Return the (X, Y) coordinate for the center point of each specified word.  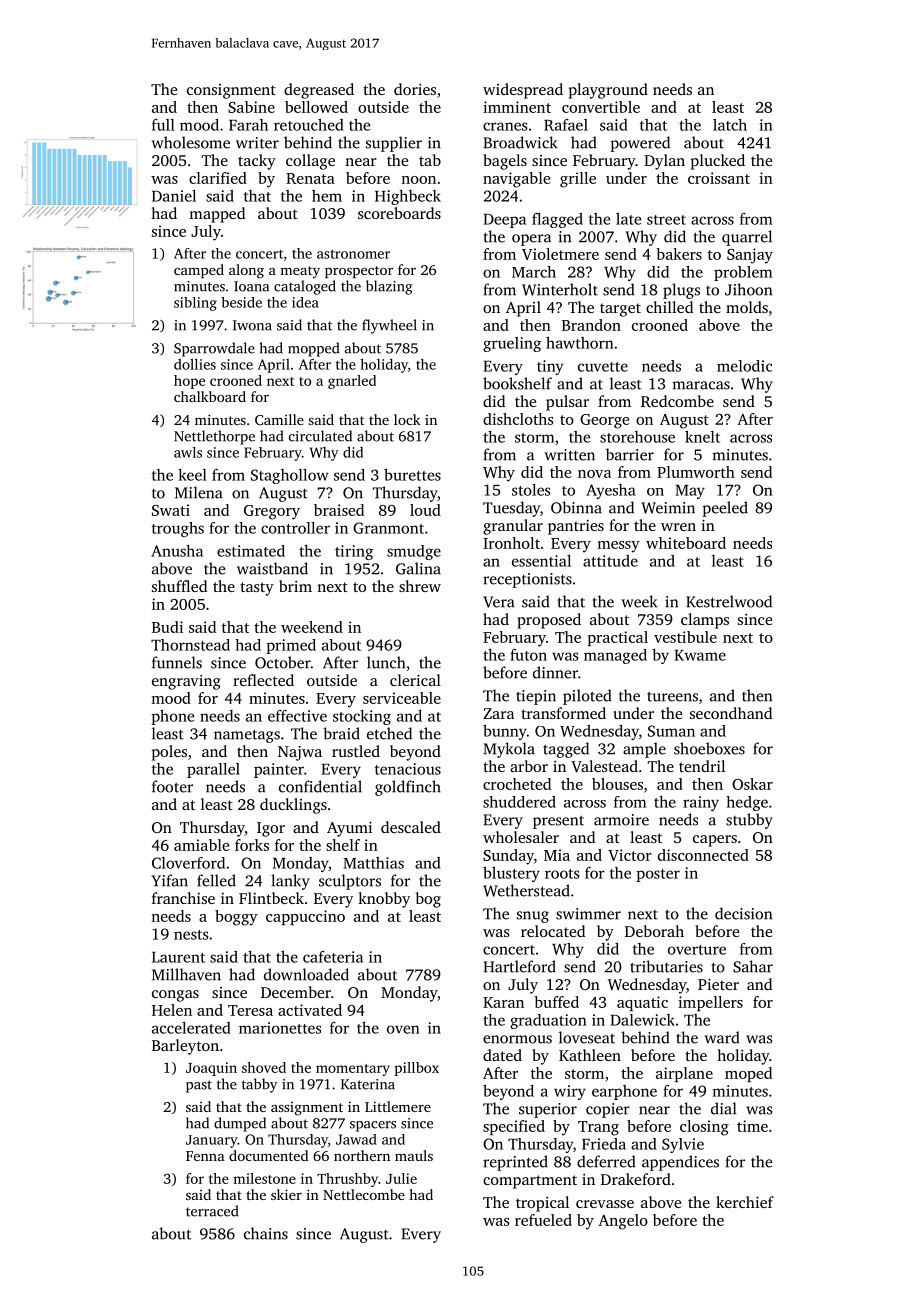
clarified (218, 178)
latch (730, 125)
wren (678, 527)
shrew (420, 586)
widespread (523, 91)
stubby (749, 821)
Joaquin (211, 1069)
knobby (384, 900)
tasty (257, 589)
